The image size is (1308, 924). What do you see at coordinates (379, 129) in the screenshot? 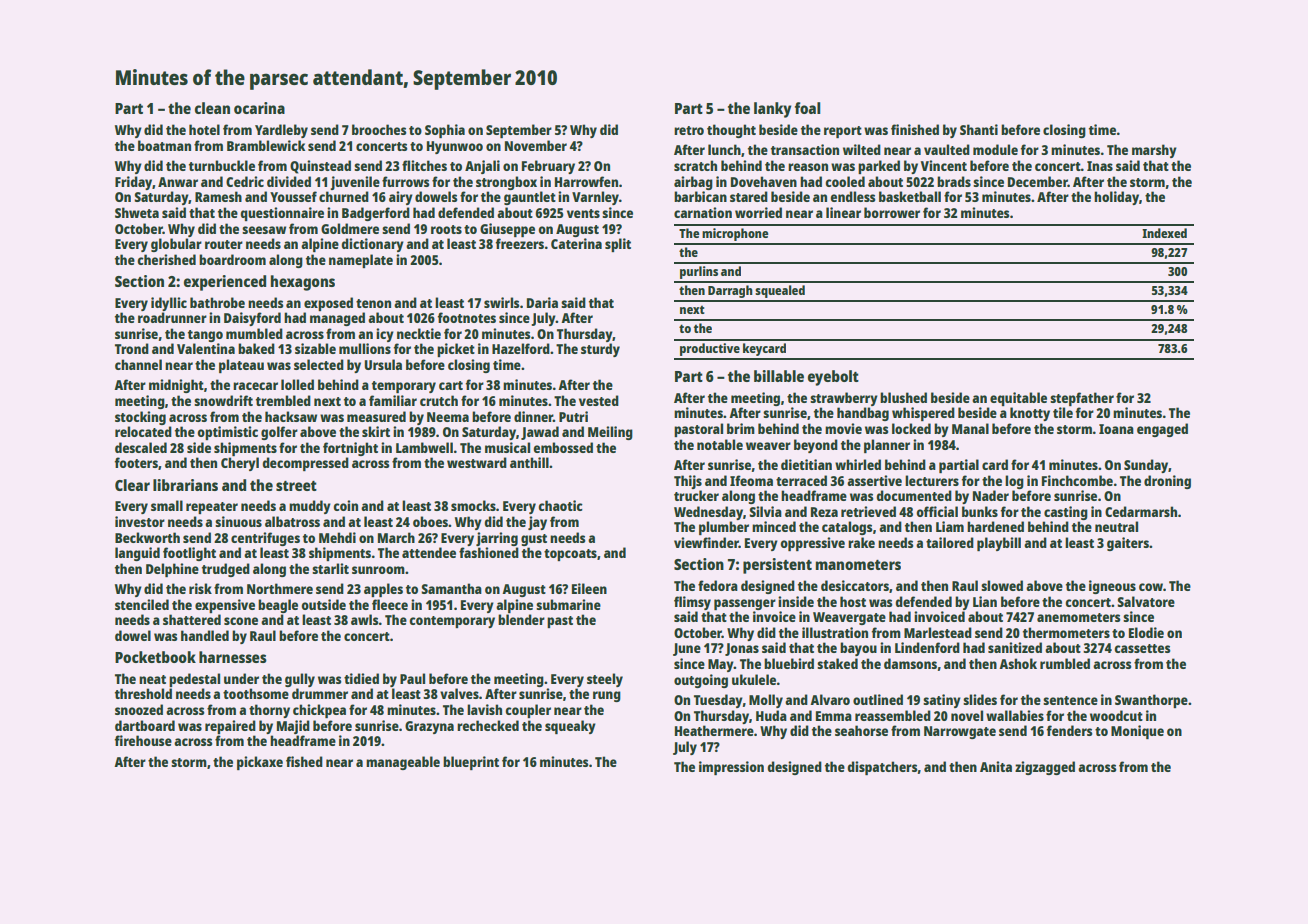
I see `brooches` at bounding box center [379, 129].
